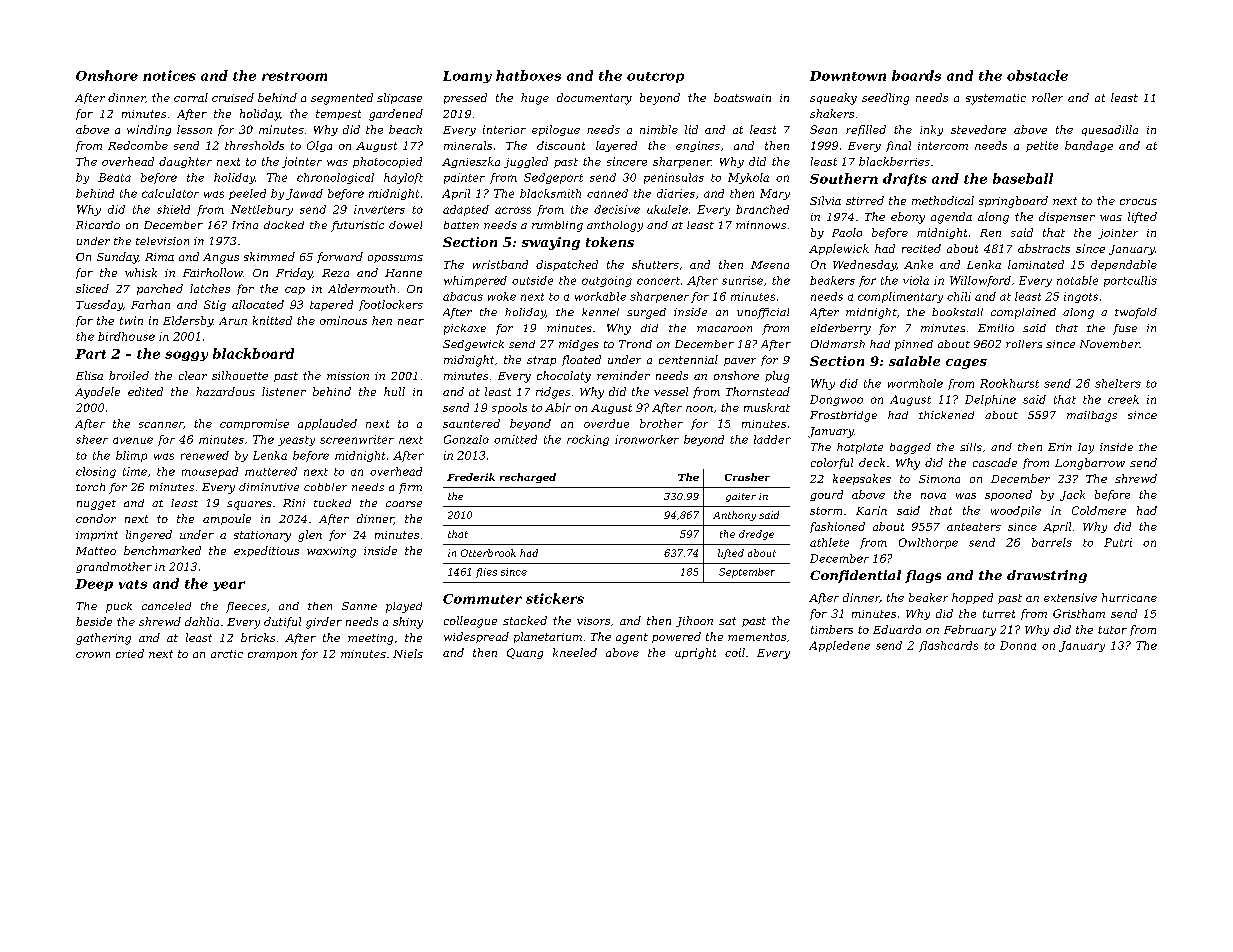 The width and height of the screenshot is (1233, 952). What do you see at coordinates (1044, 248) in the screenshot?
I see `abstracts` at bounding box center [1044, 248].
